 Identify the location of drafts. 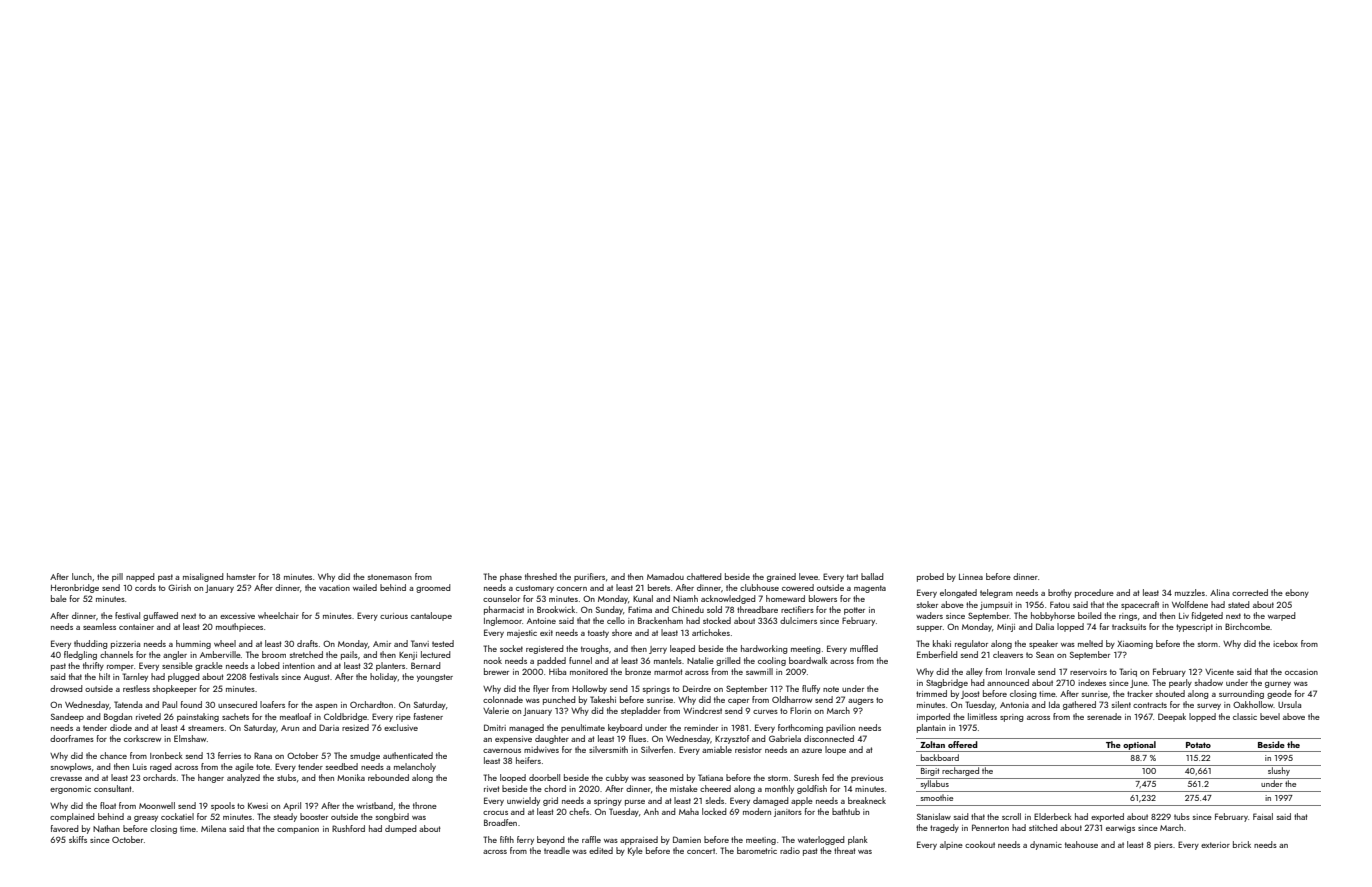
(307, 643).
